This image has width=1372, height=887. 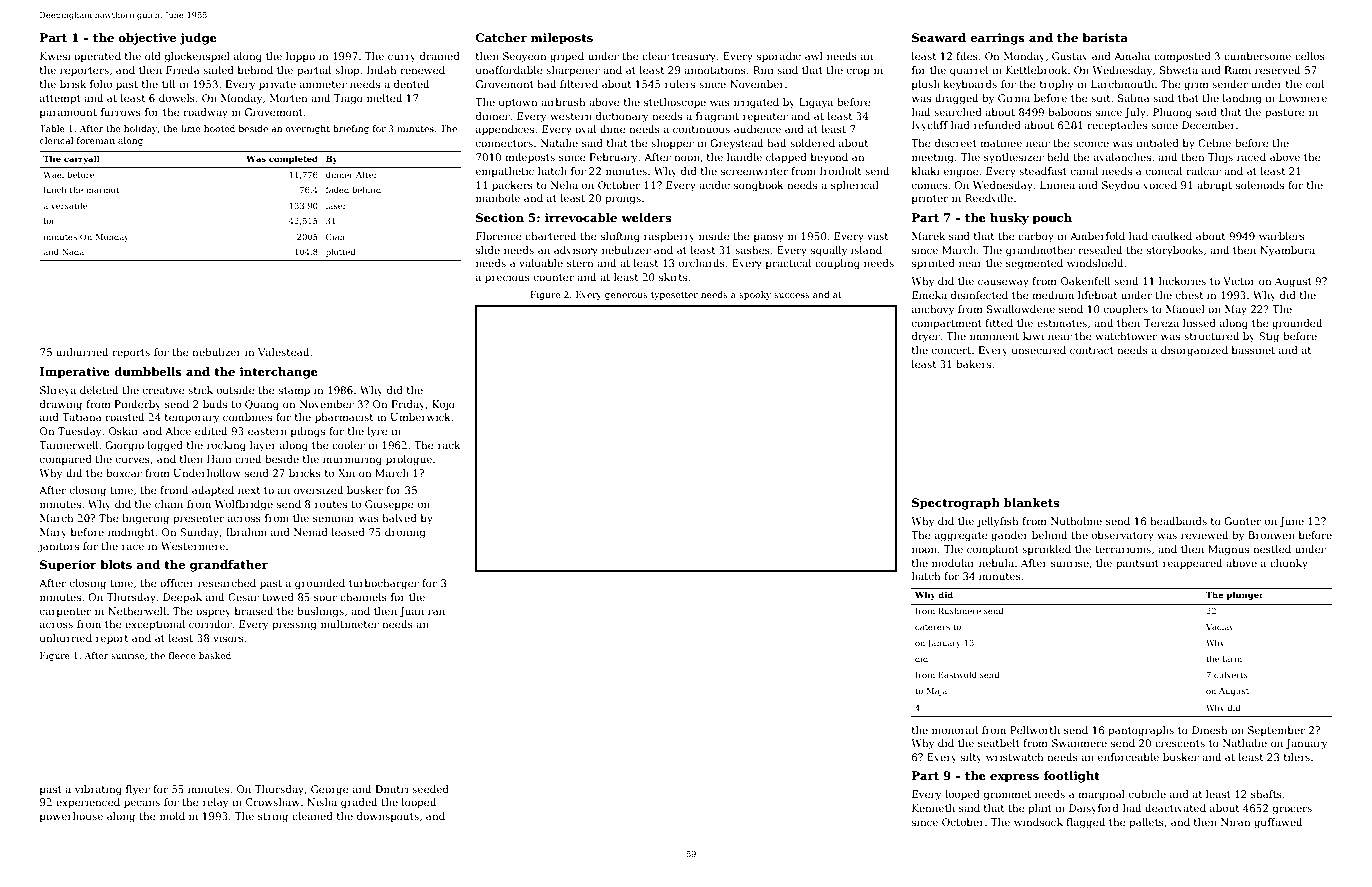 I want to click on rack, so click(x=449, y=445).
